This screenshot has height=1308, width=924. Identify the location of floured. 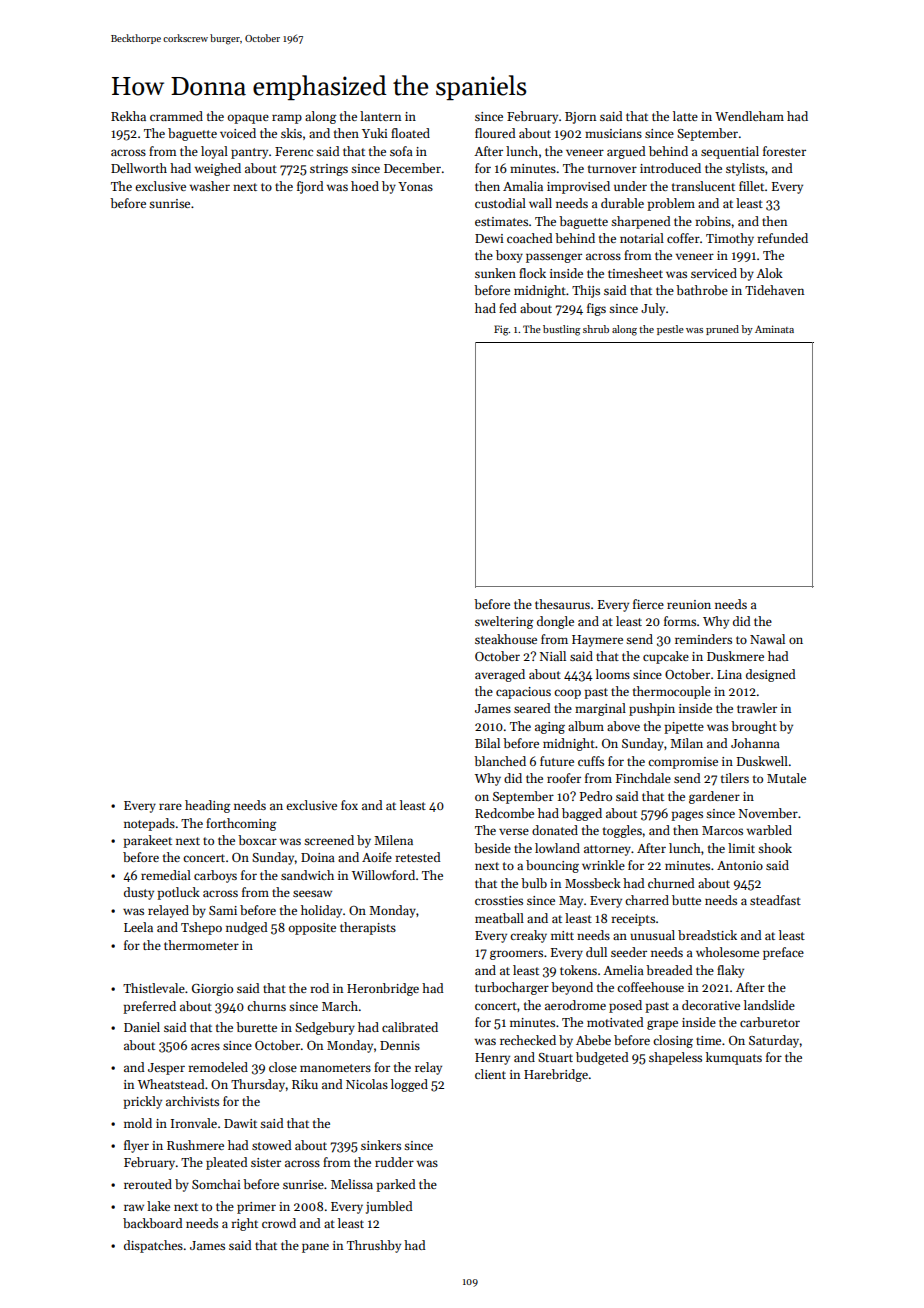
(495, 133).
